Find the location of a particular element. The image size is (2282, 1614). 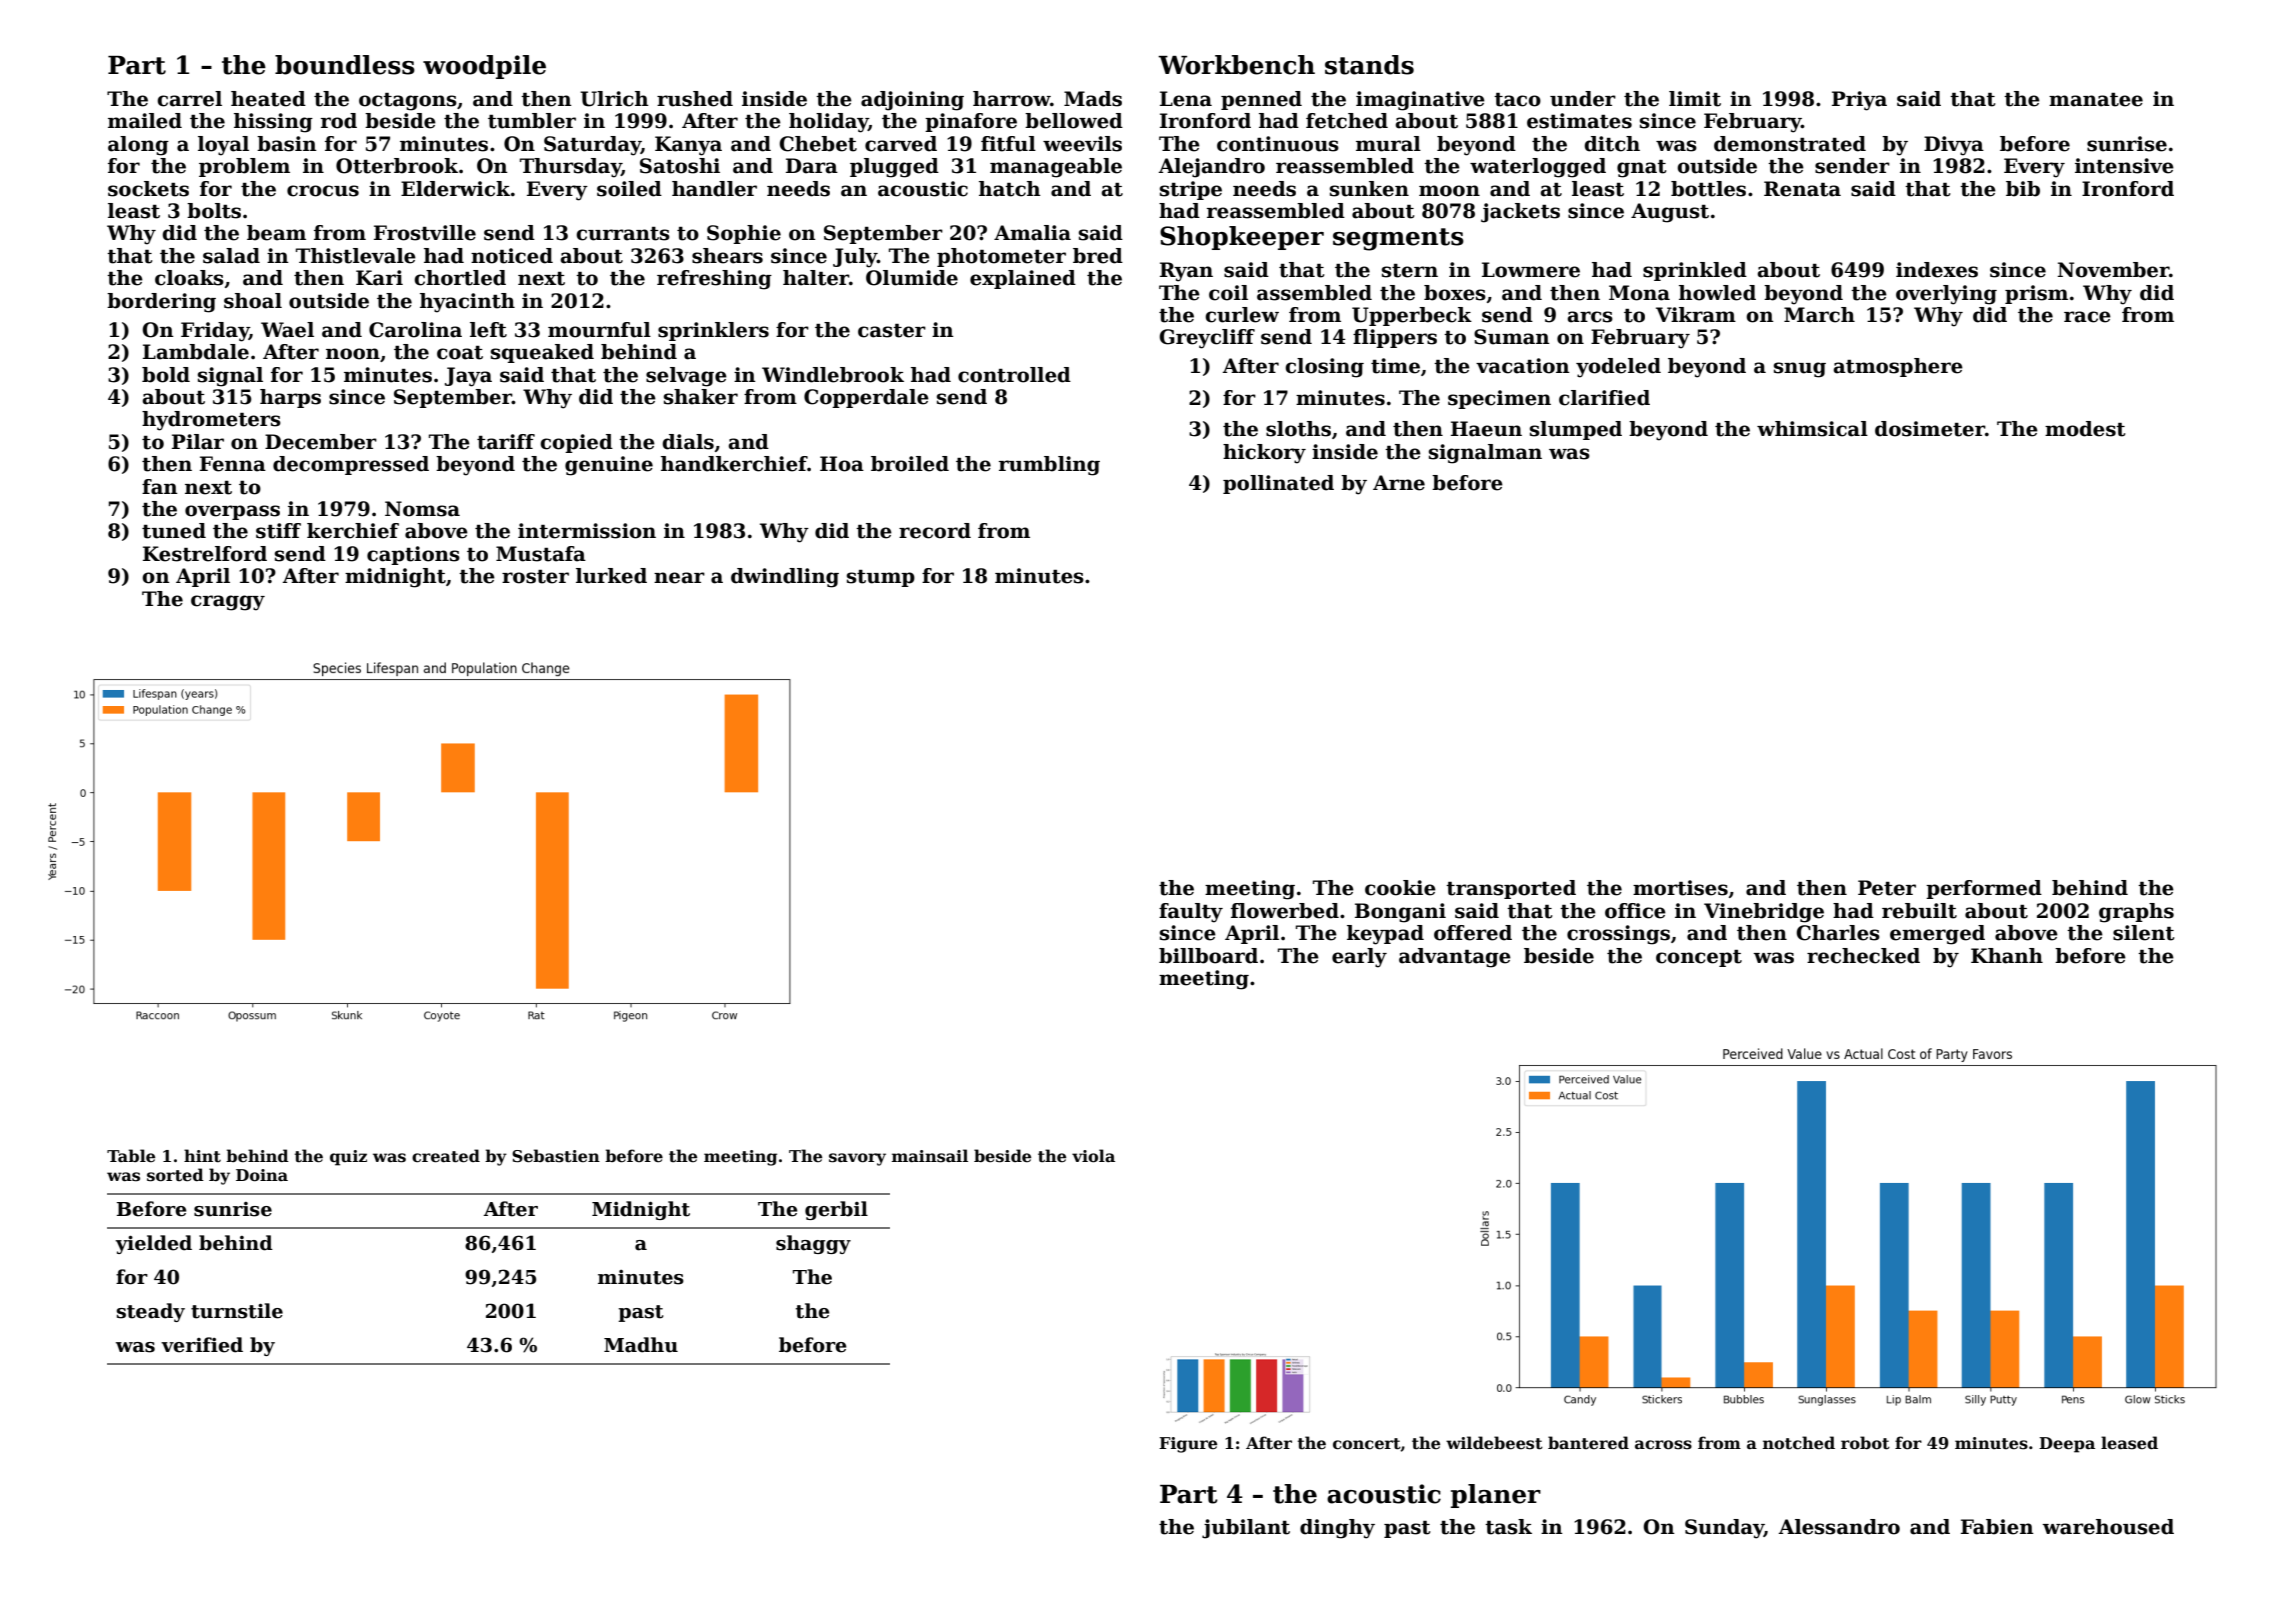

concept is located at coordinates (1699, 958).
